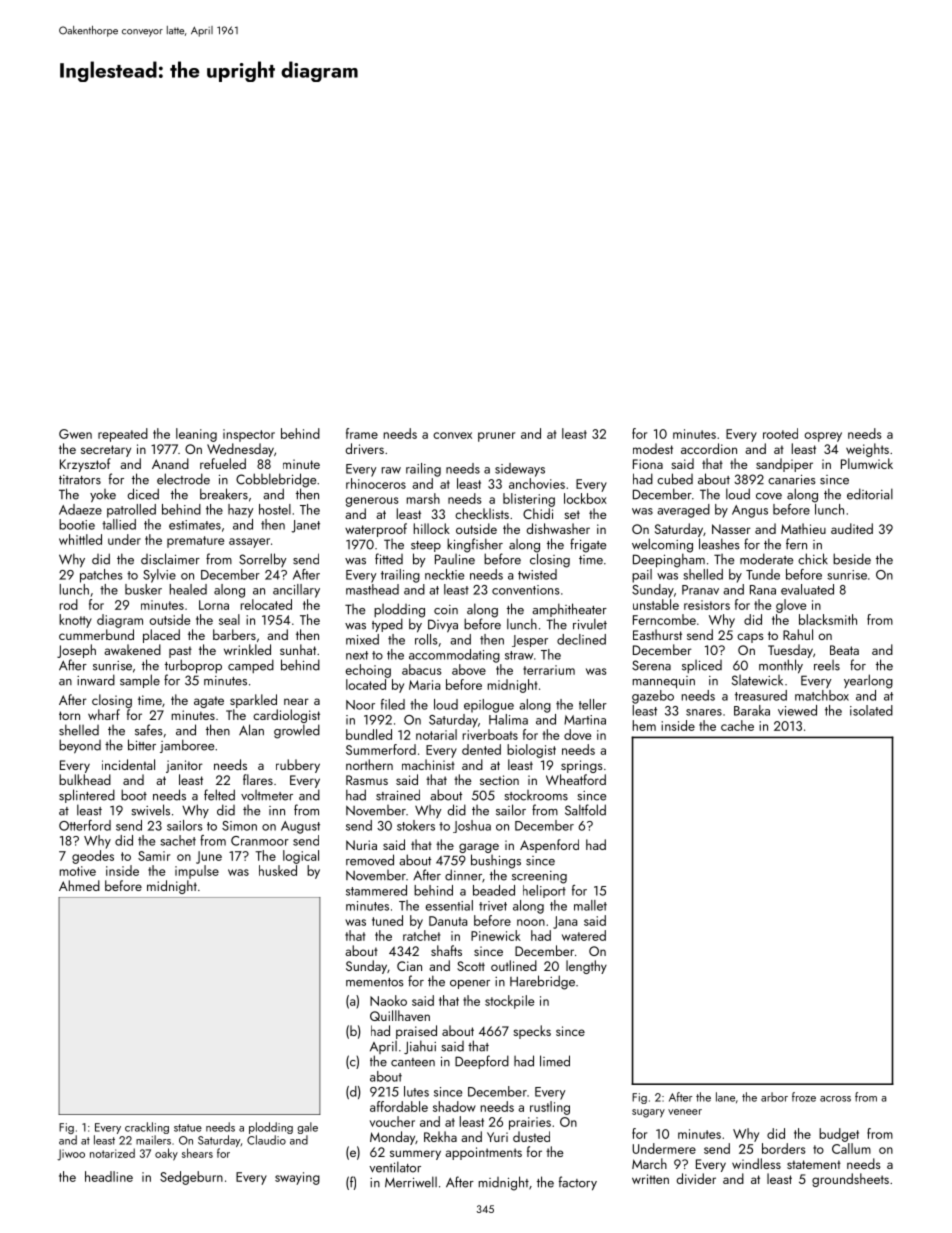 The height and width of the page is (1233, 952). What do you see at coordinates (783, 1148) in the page?
I see `borders` at bounding box center [783, 1148].
